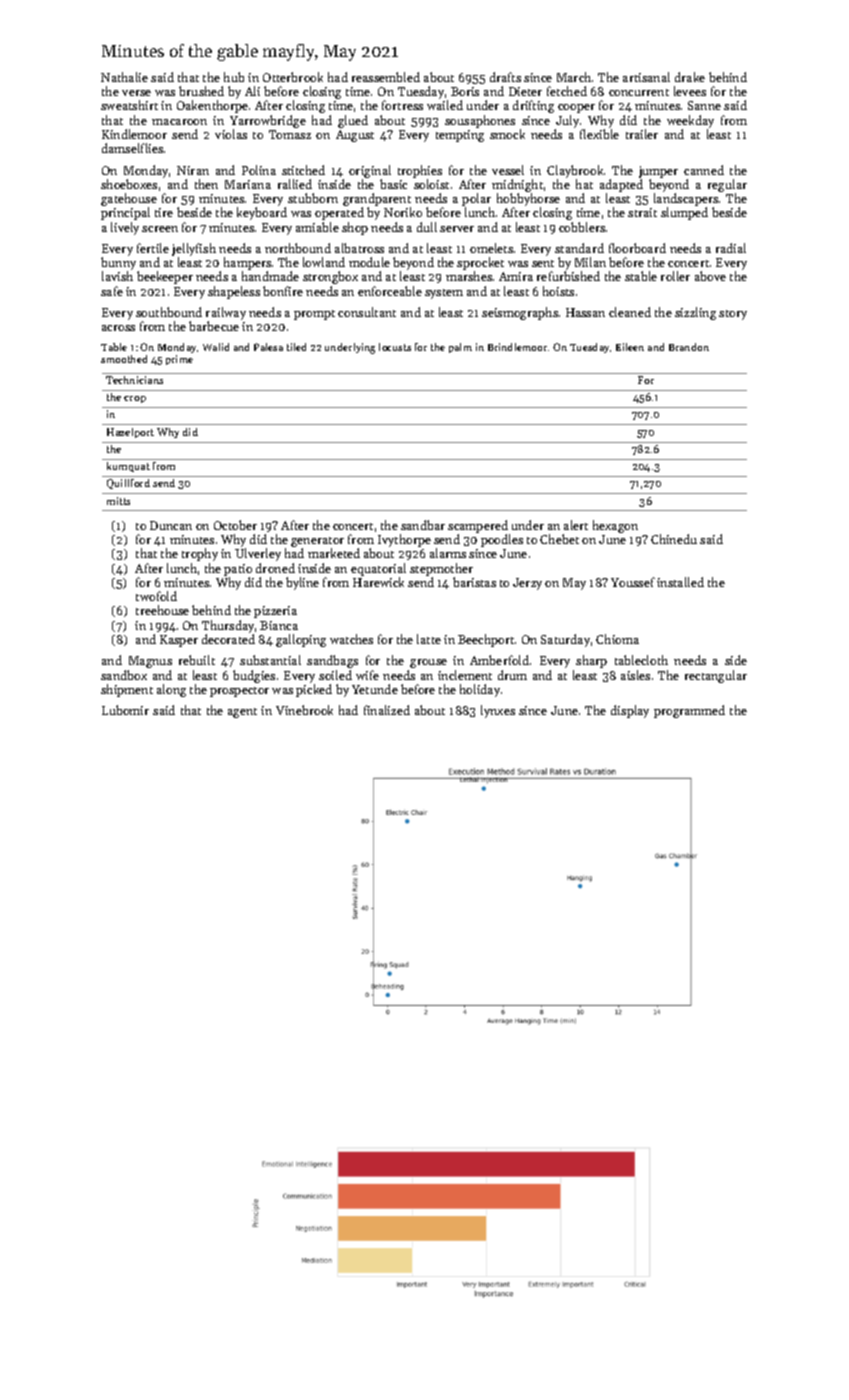 The height and width of the screenshot is (1400, 849). I want to click on strongbox, so click(330, 277).
